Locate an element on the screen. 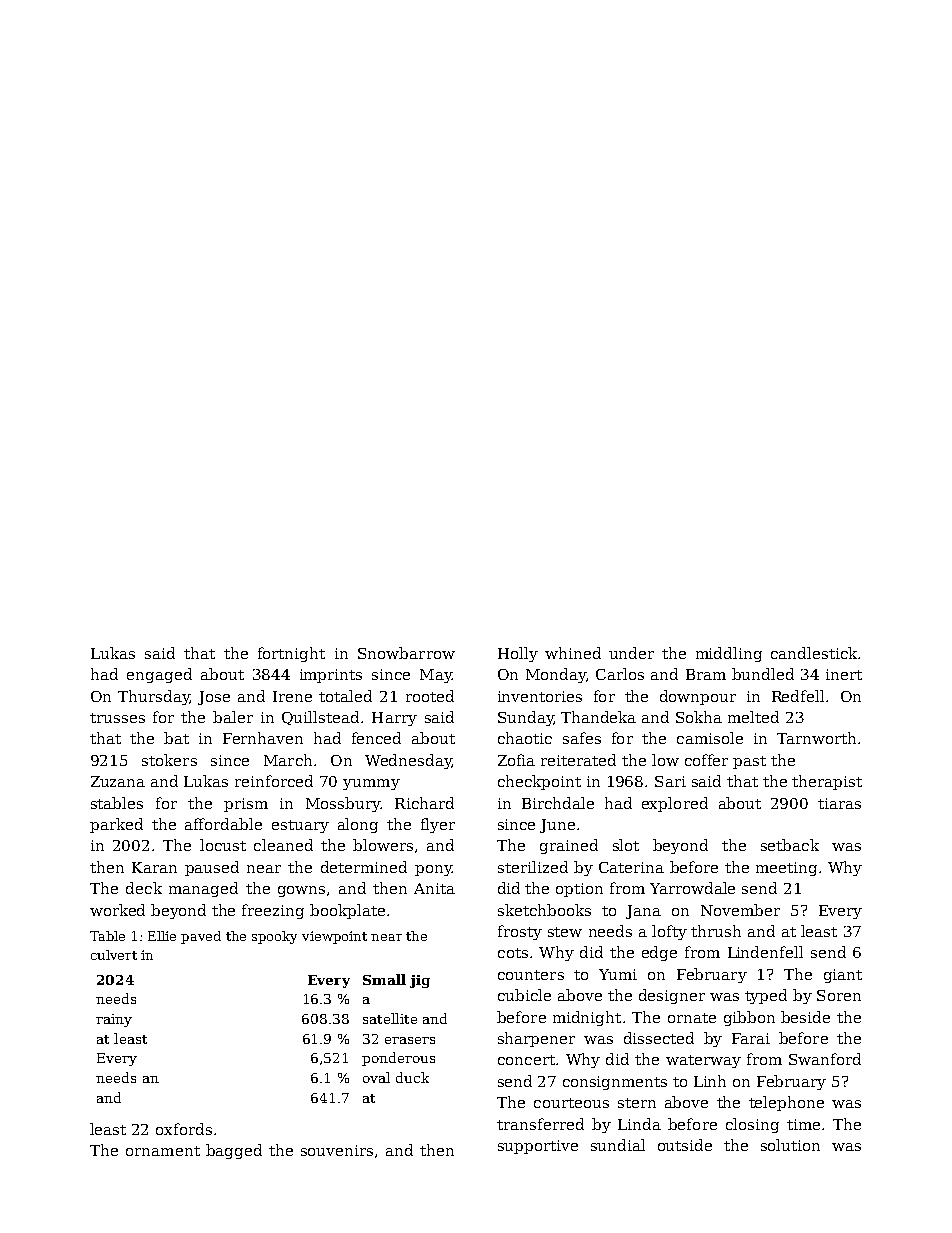 The height and width of the screenshot is (1233, 952). prism is located at coordinates (246, 805).
